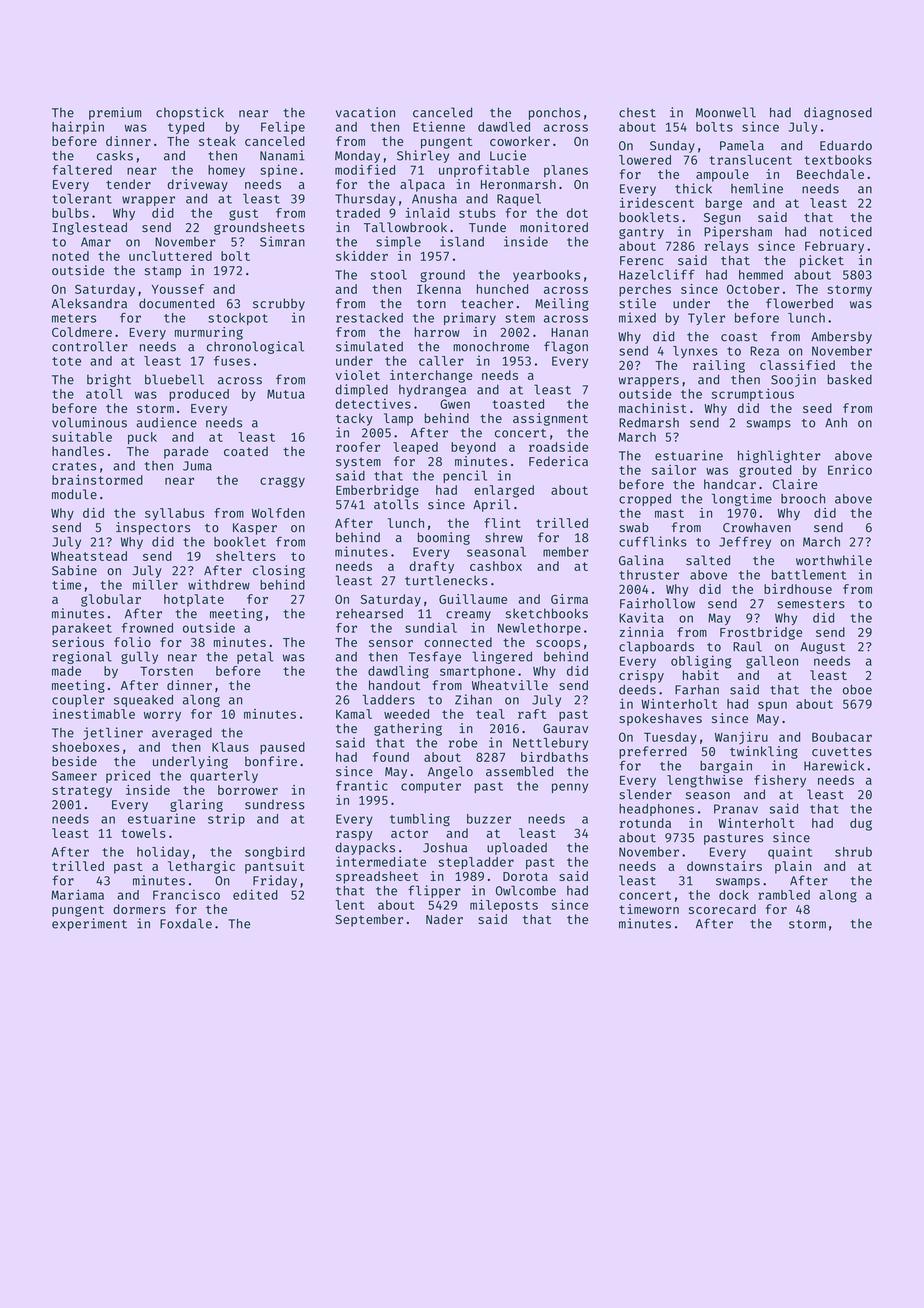 The width and height of the page is (924, 1308). Describe the element at coordinates (369, 920) in the page. I see `September` at that location.
